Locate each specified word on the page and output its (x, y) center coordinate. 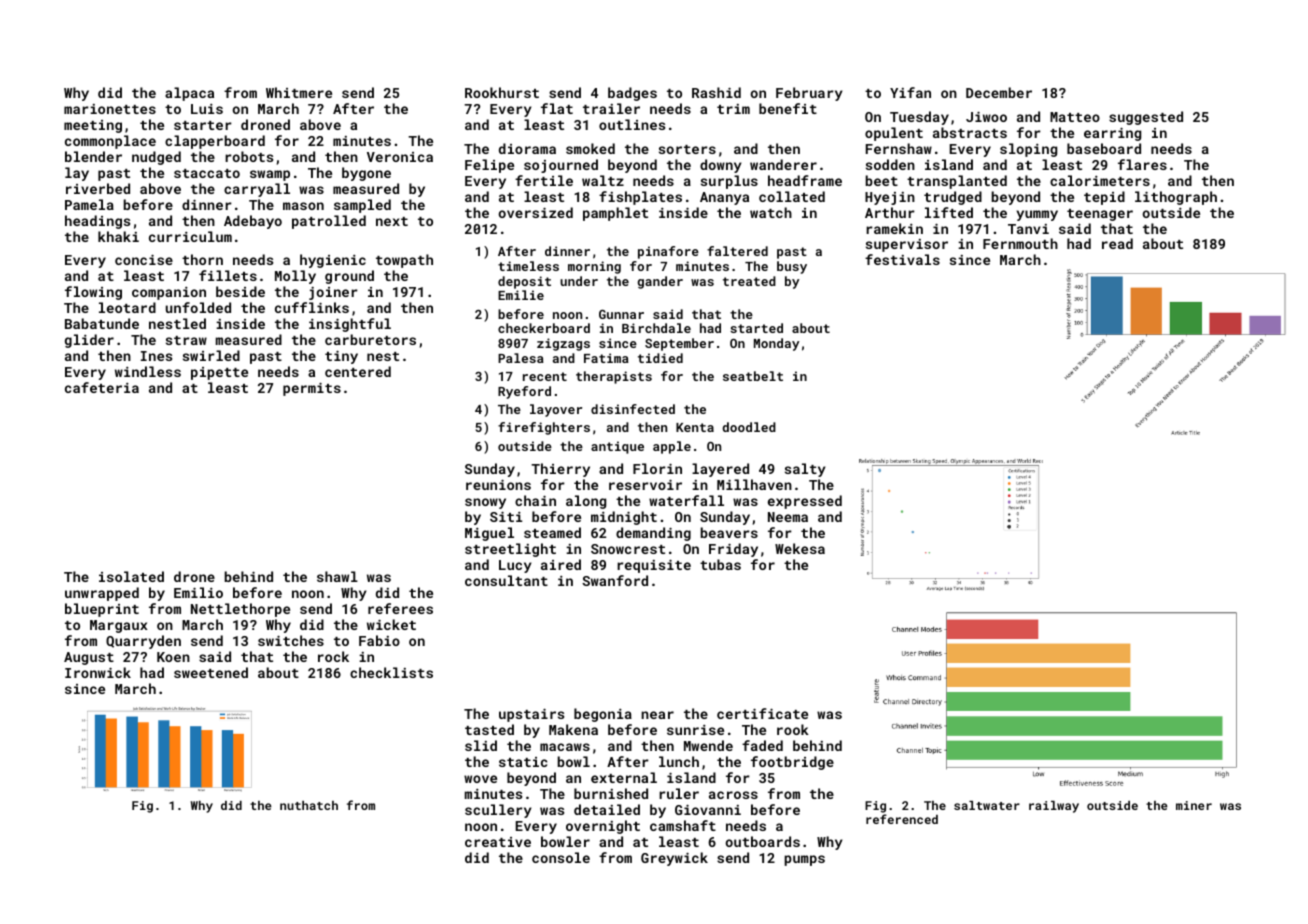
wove (480, 779)
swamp (270, 175)
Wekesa (800, 548)
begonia (603, 715)
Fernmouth (1020, 243)
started (756, 328)
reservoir (645, 484)
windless (148, 371)
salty (805, 470)
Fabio (379, 640)
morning (594, 267)
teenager (1100, 215)
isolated (131, 576)
